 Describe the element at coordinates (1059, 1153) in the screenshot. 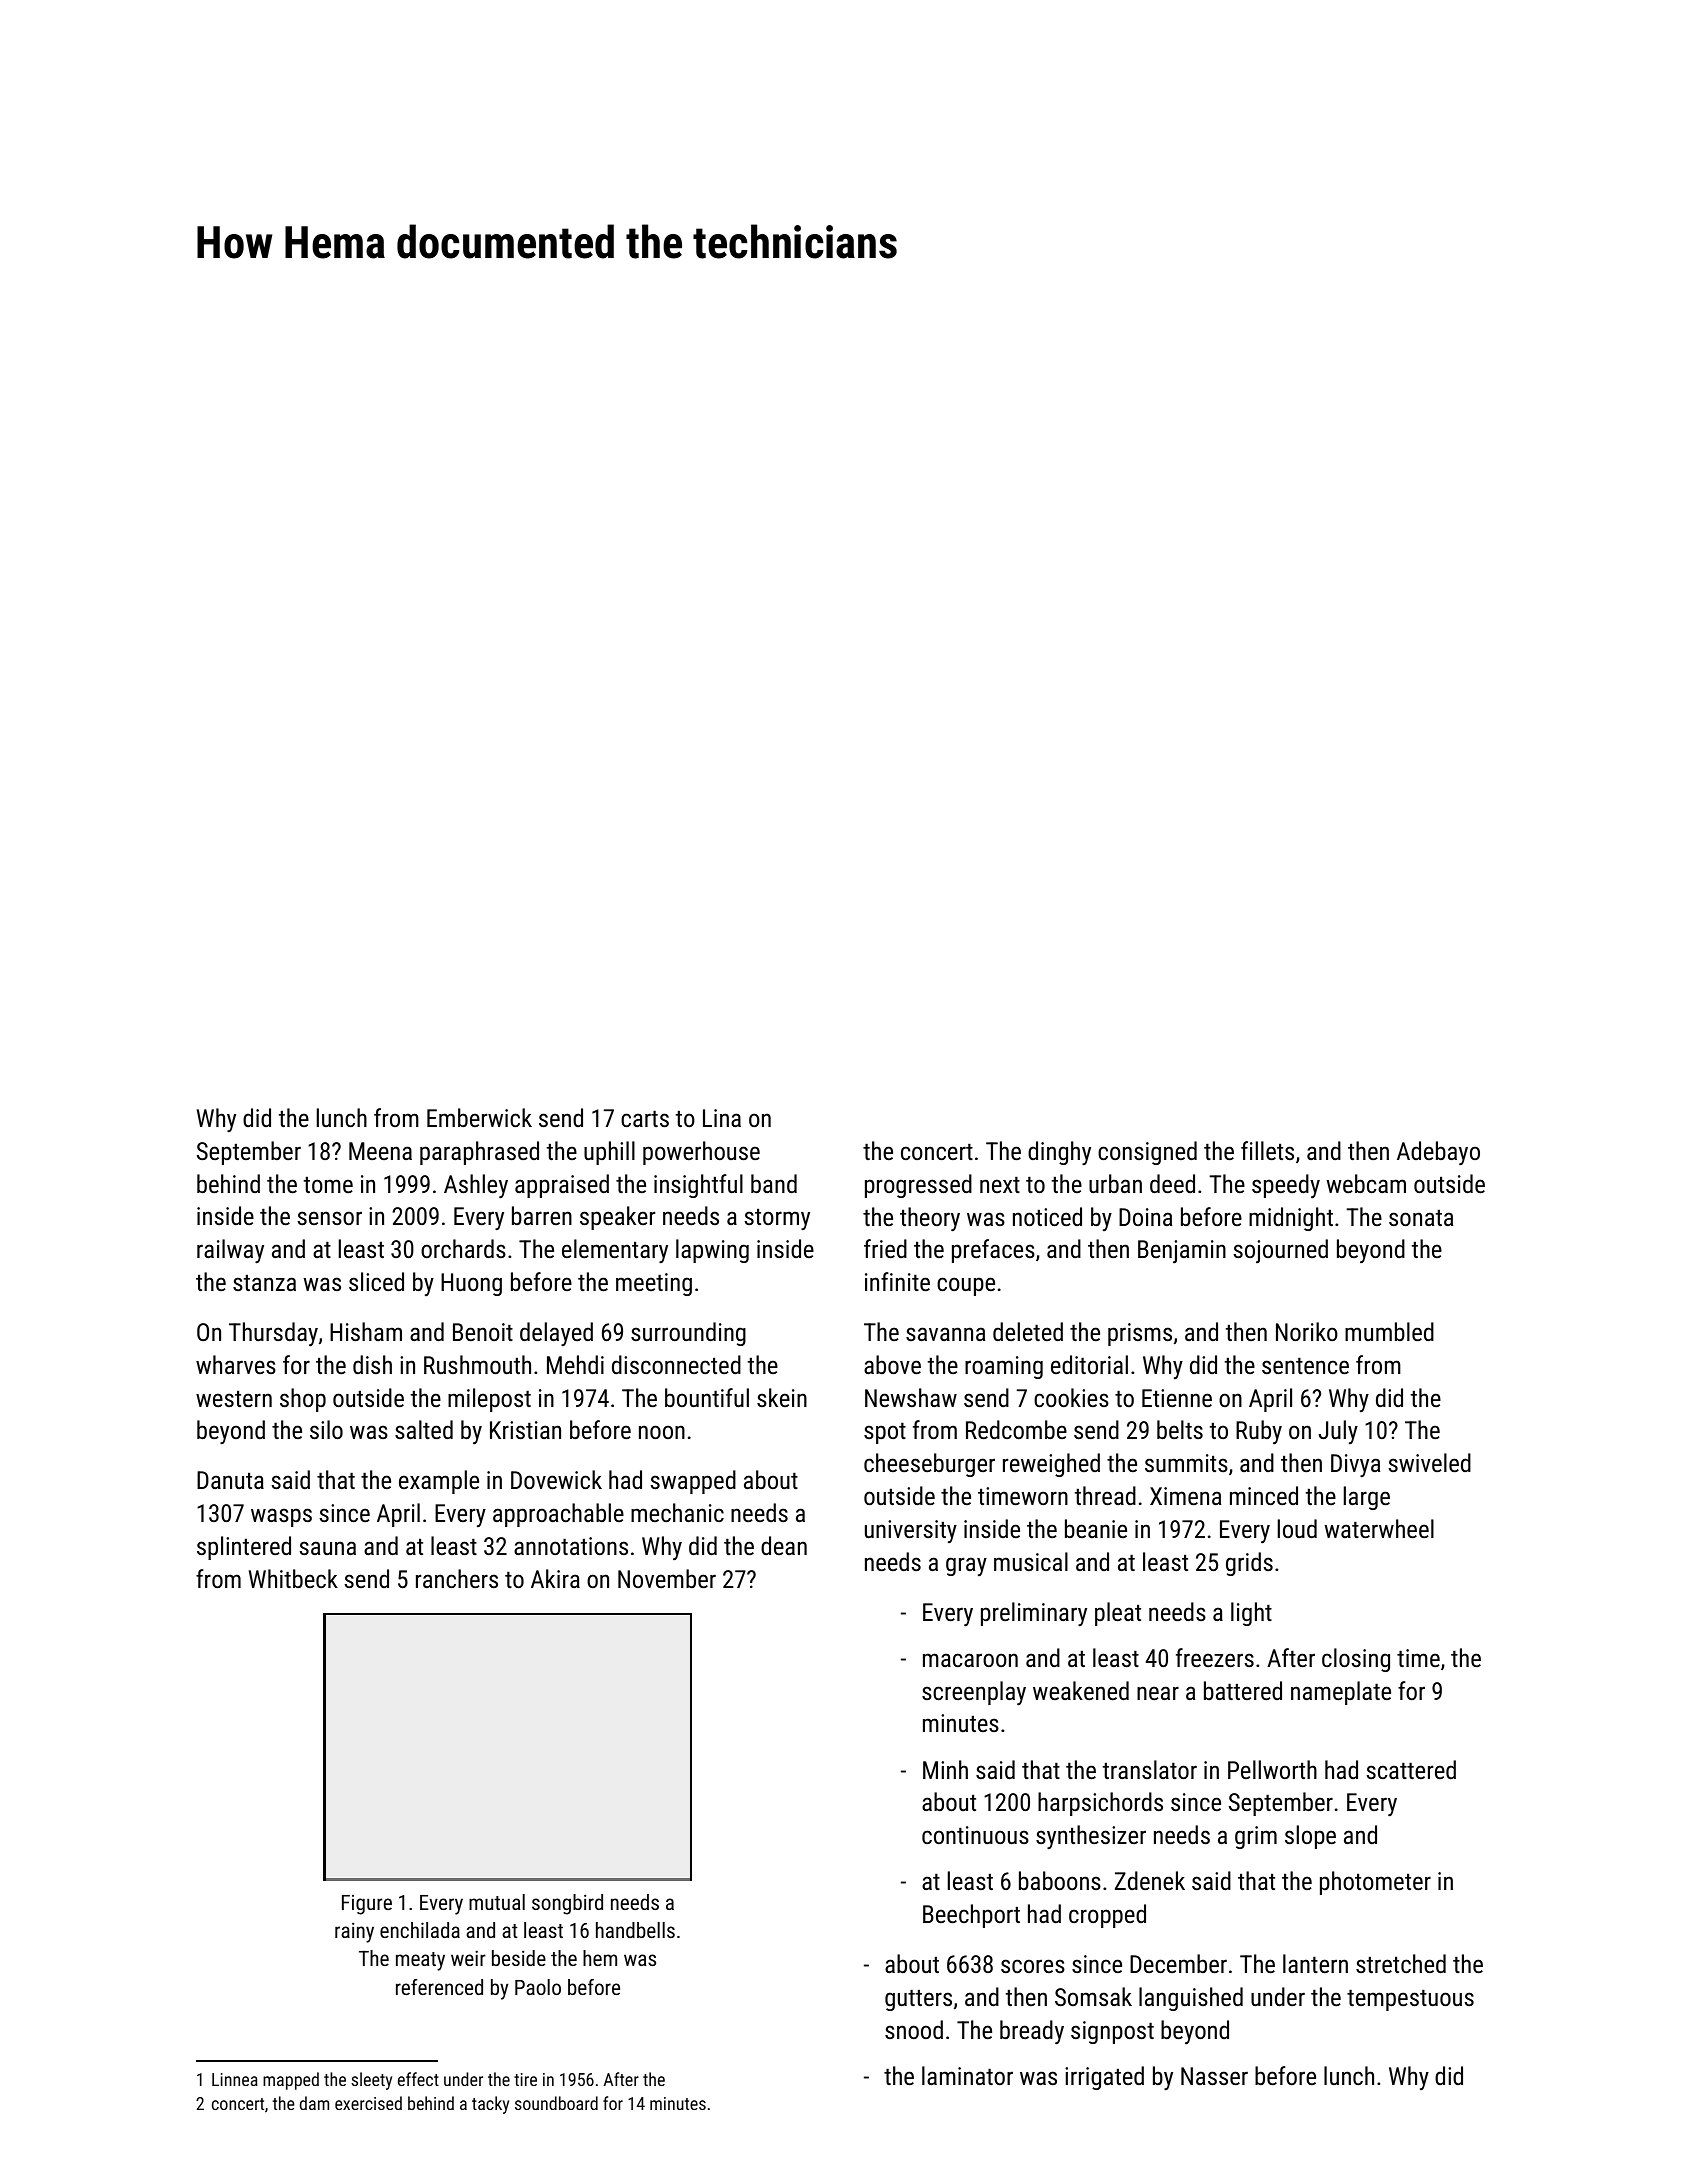

I see `dinghy` at that location.
